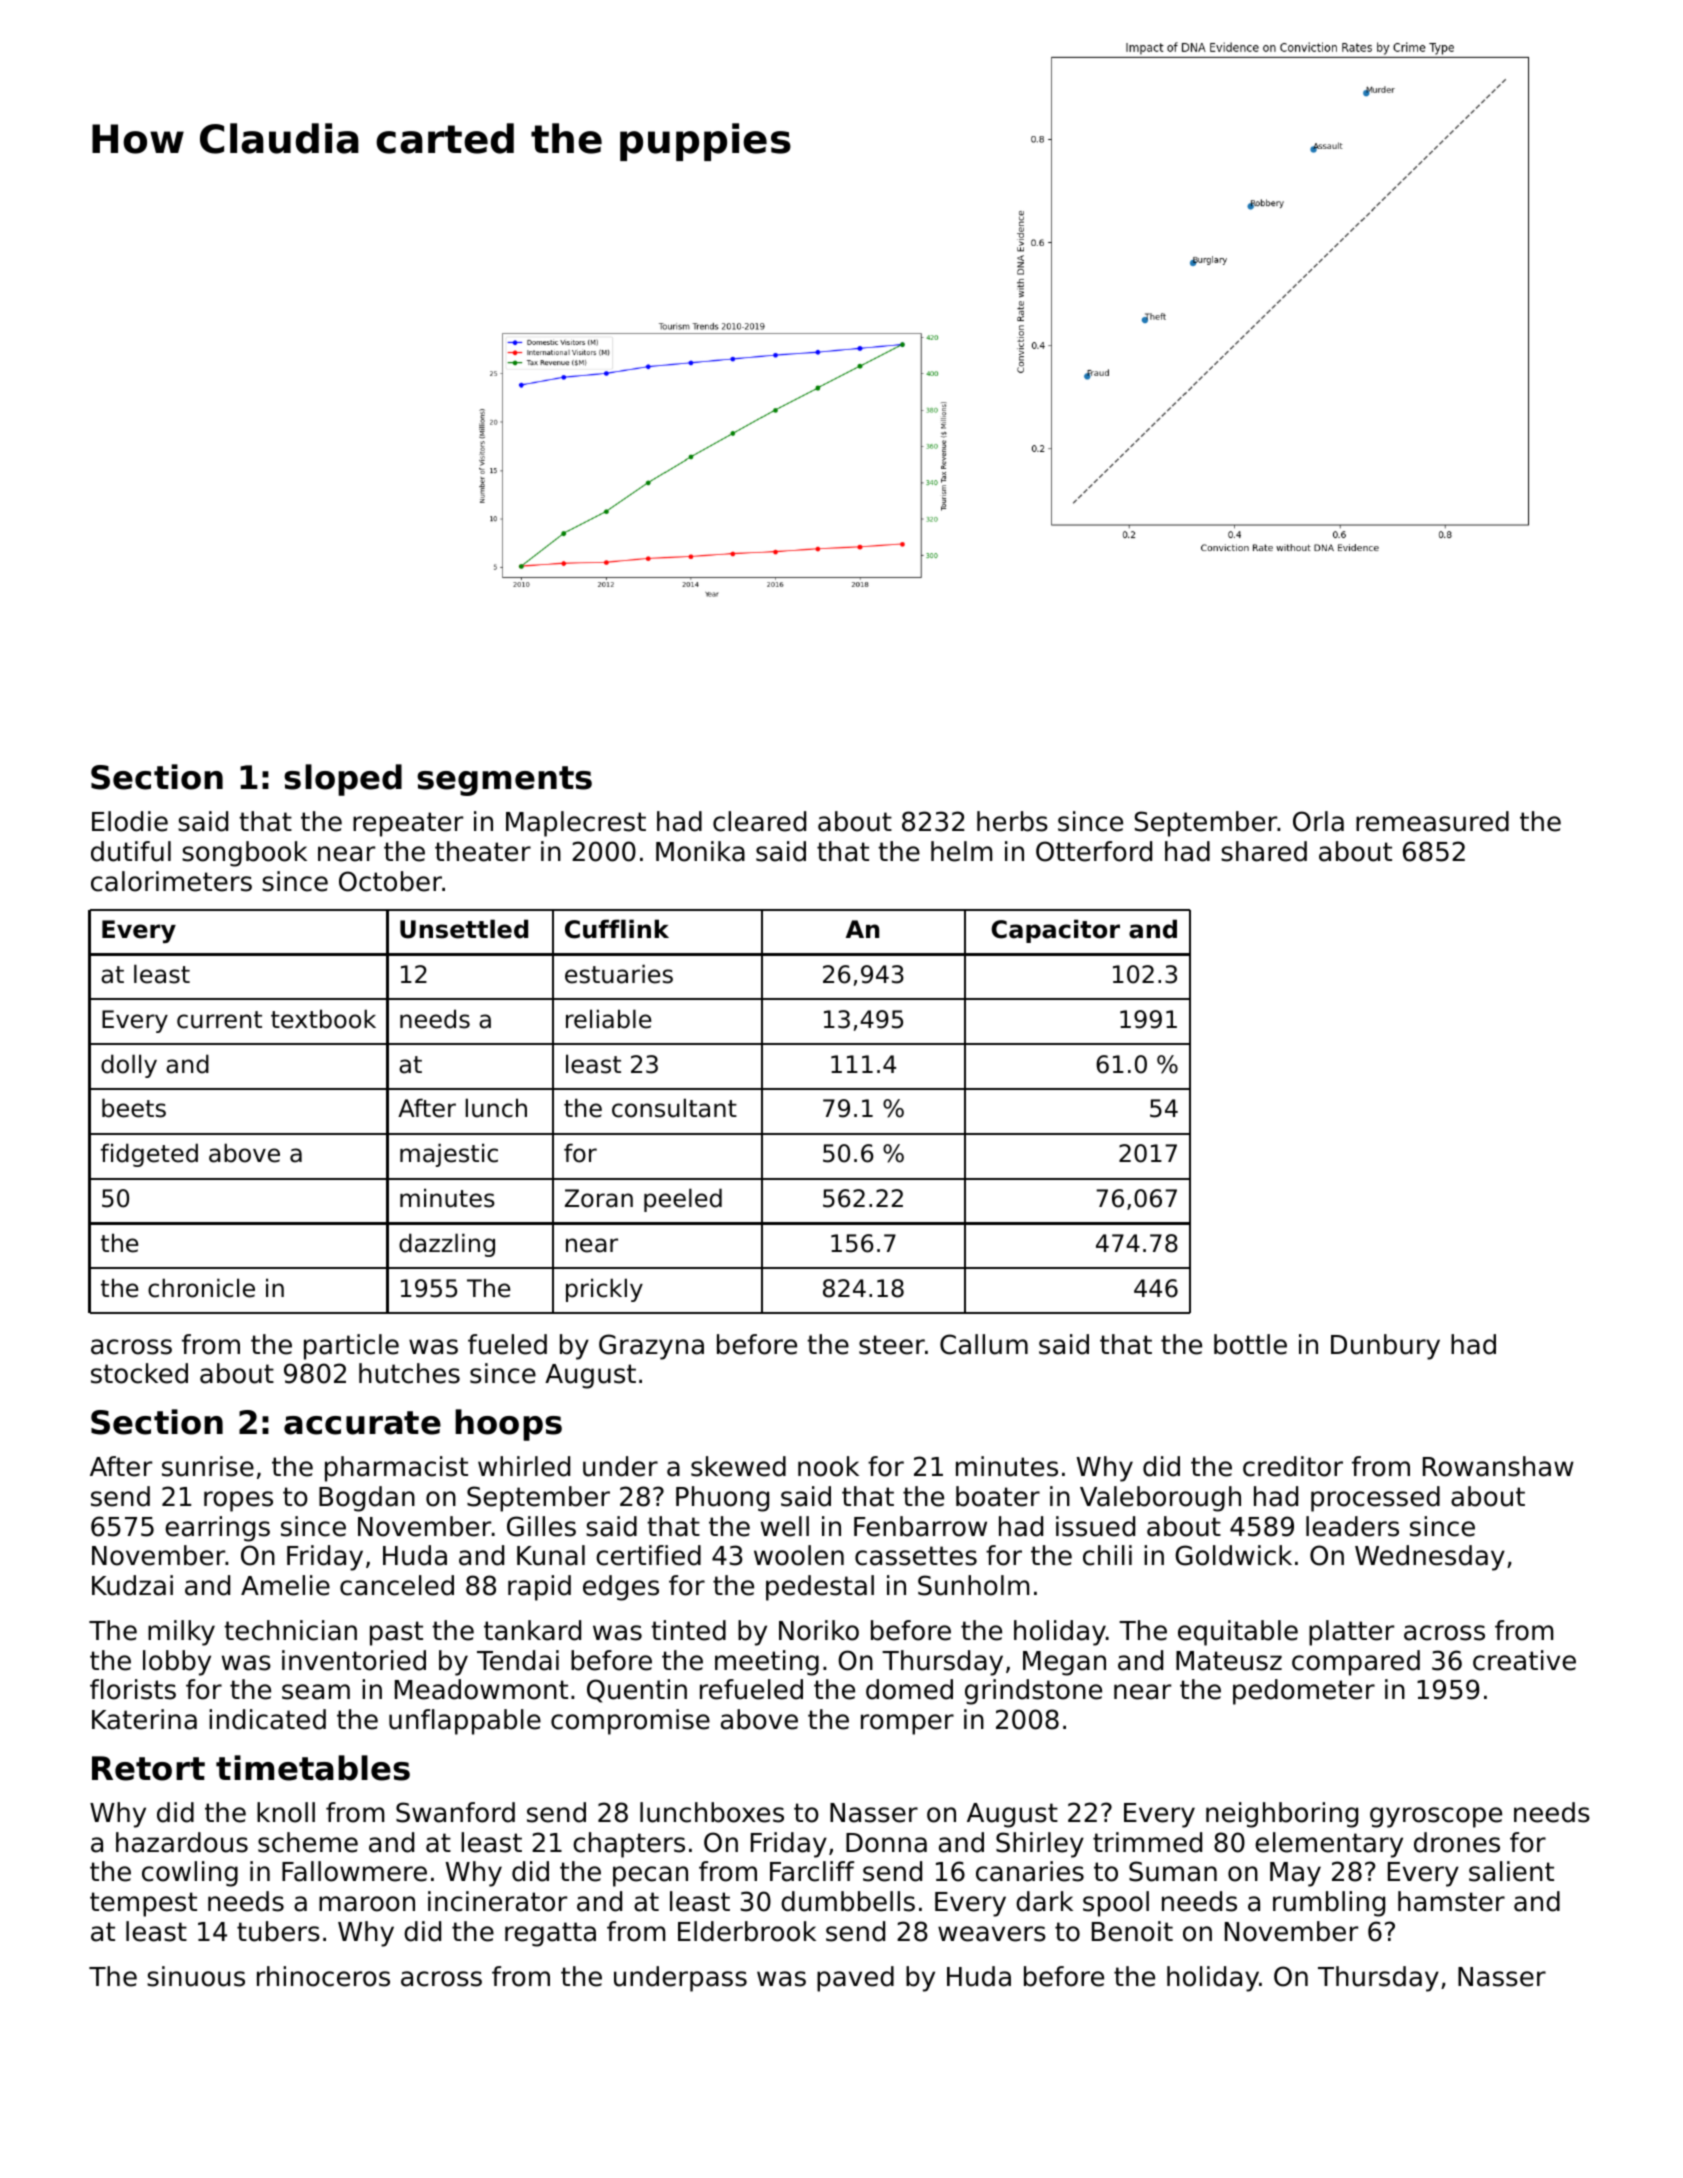  I want to click on scheme, so click(308, 1842).
